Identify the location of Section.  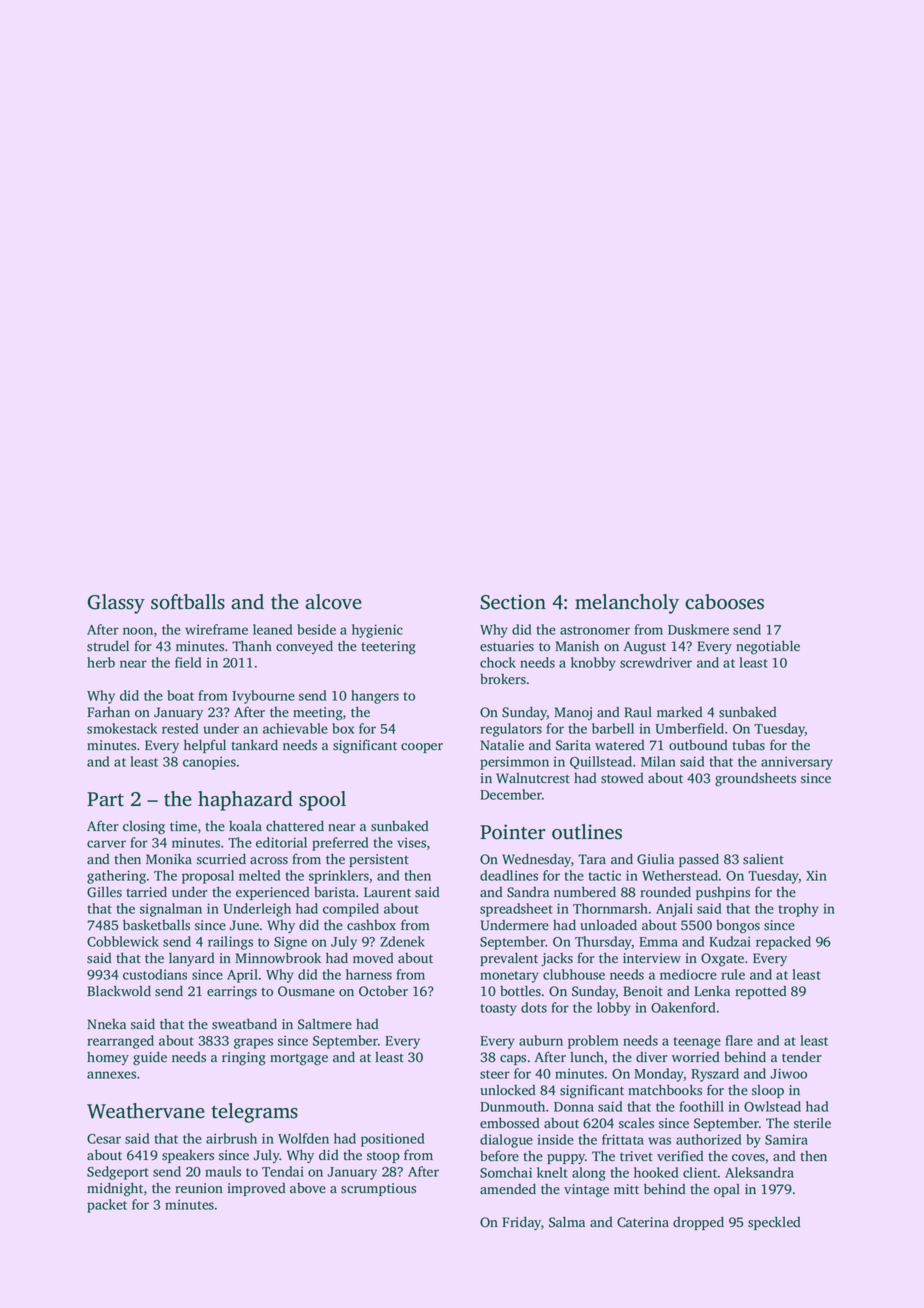
(513, 602).
